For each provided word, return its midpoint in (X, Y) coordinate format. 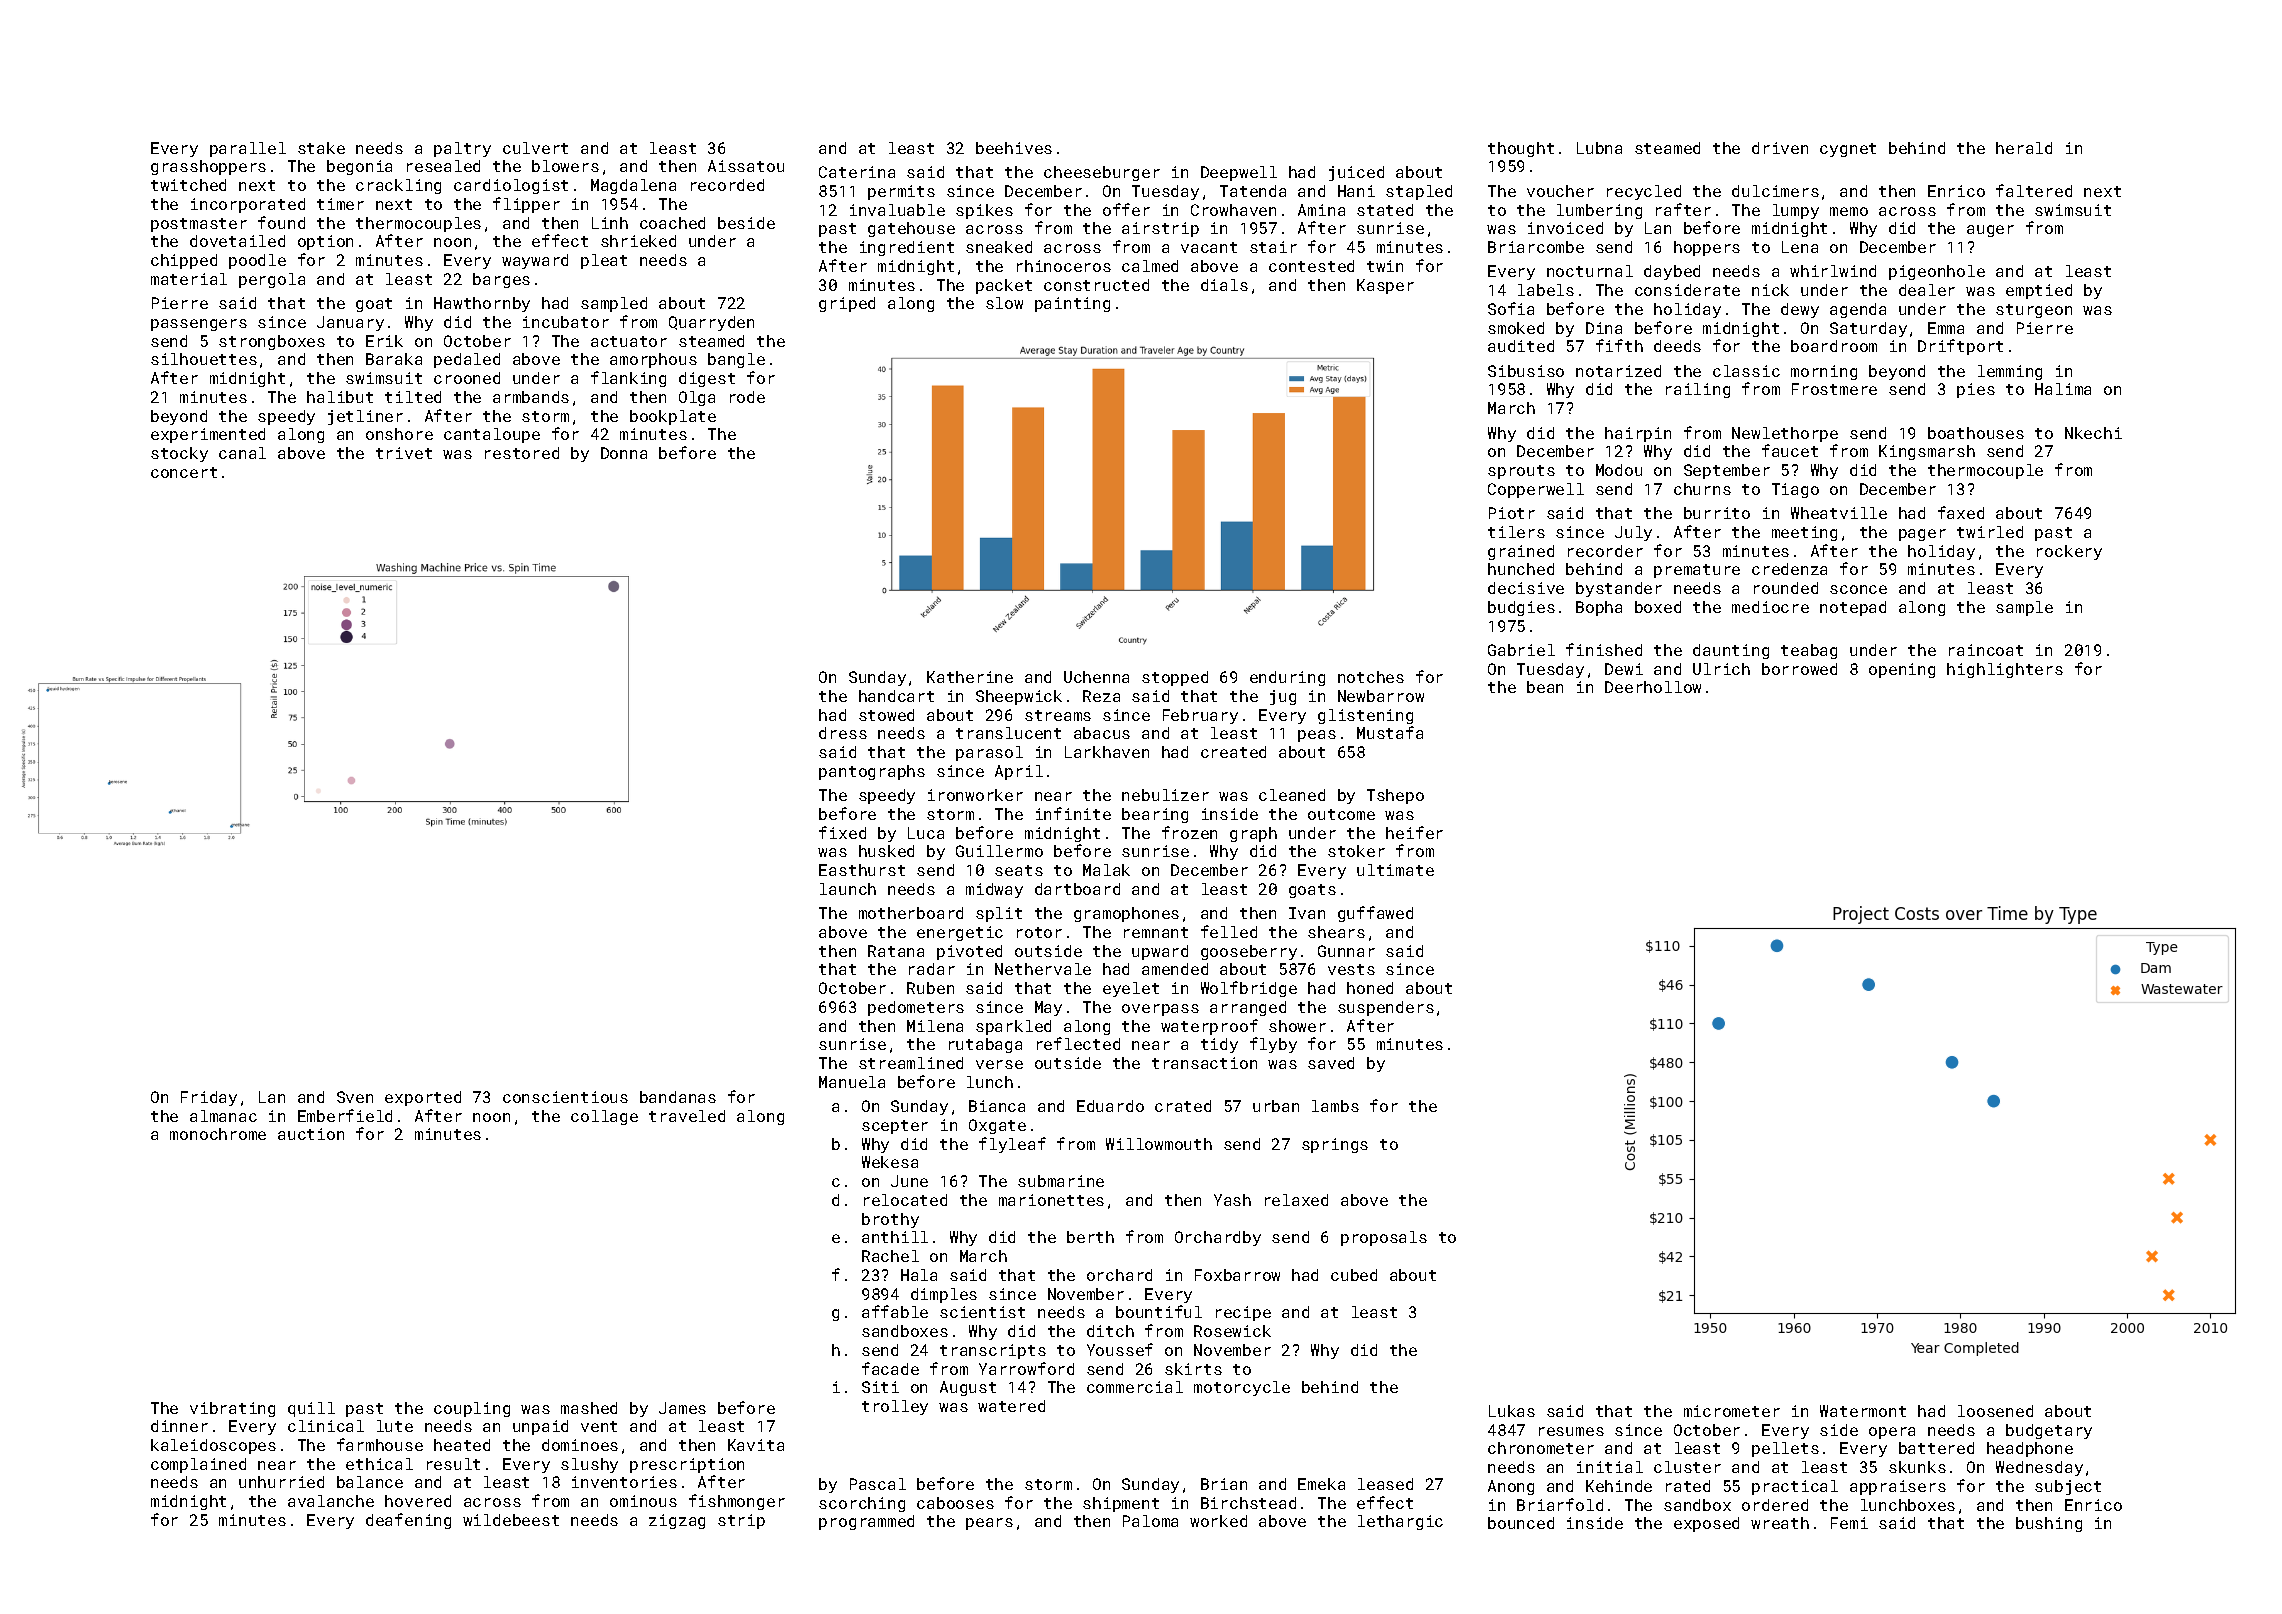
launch (848, 889)
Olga (697, 398)
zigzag (677, 1521)
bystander (1619, 589)
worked (1218, 1521)
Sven (355, 1097)
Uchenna (1096, 677)
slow (1004, 303)
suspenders (1386, 1008)
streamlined (911, 1063)
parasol (989, 753)
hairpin (1638, 434)
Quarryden (711, 323)
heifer (1414, 832)
